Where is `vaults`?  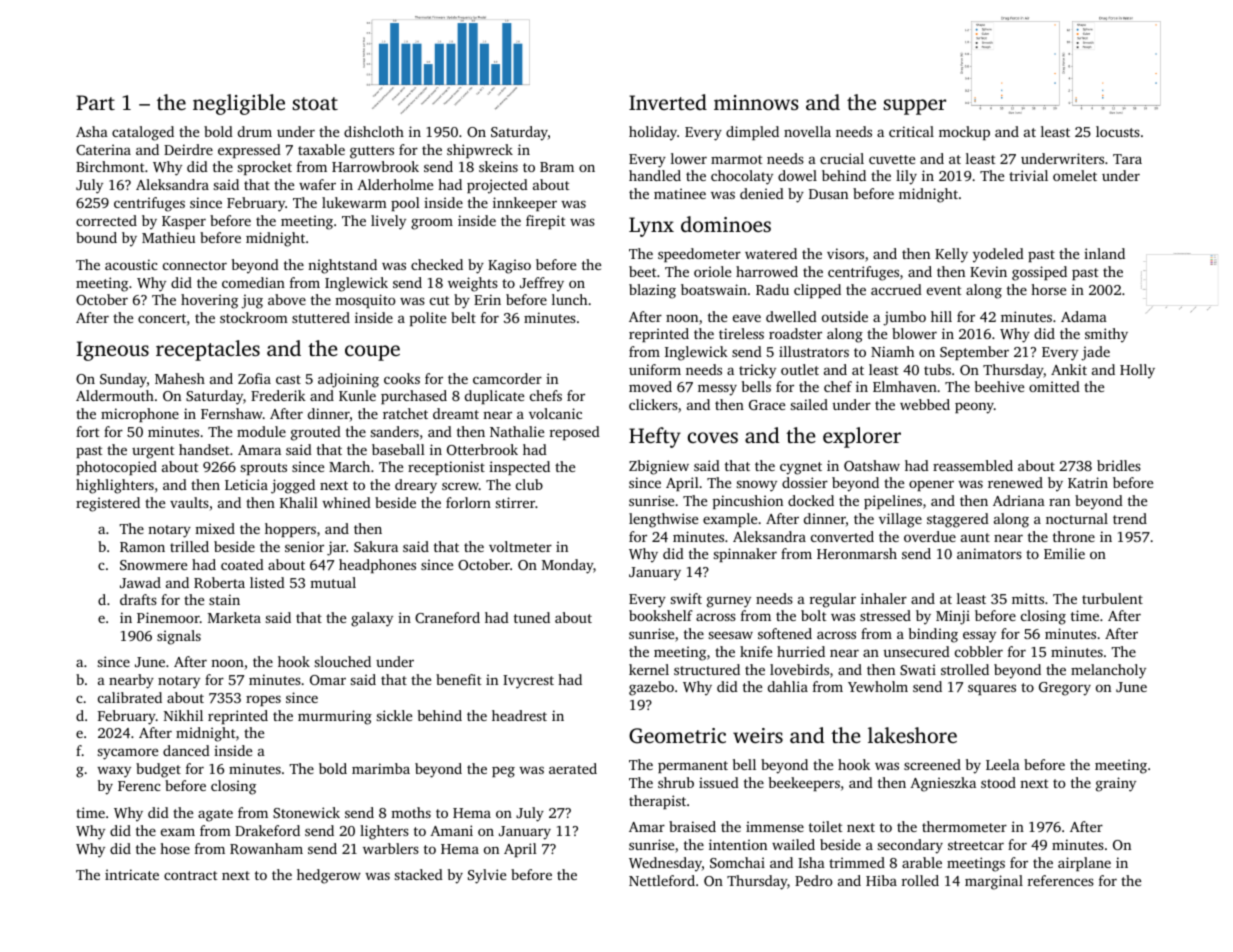
vaults is located at coordinates (189, 502).
